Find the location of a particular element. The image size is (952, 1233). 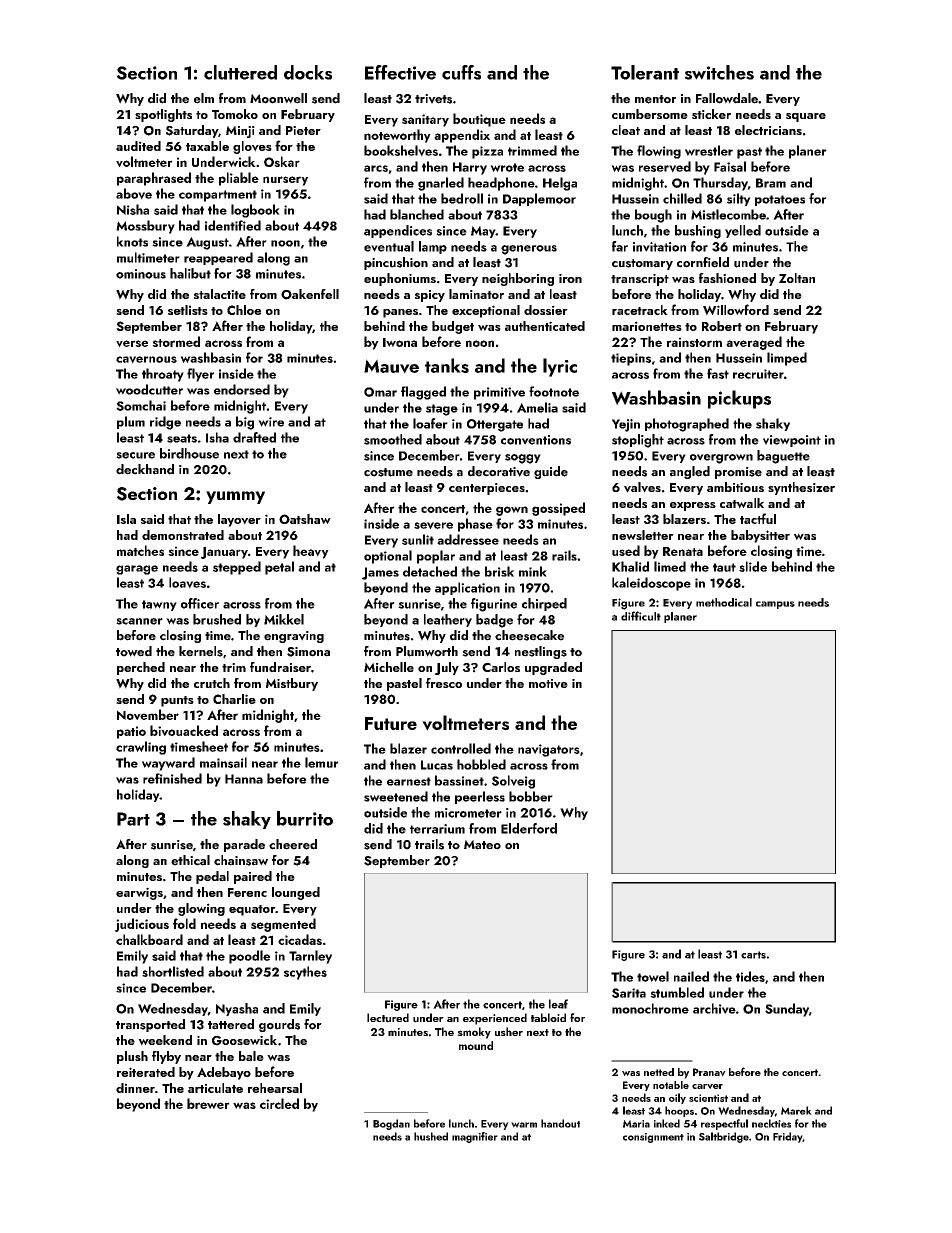

tabloid is located at coordinates (548, 1017).
